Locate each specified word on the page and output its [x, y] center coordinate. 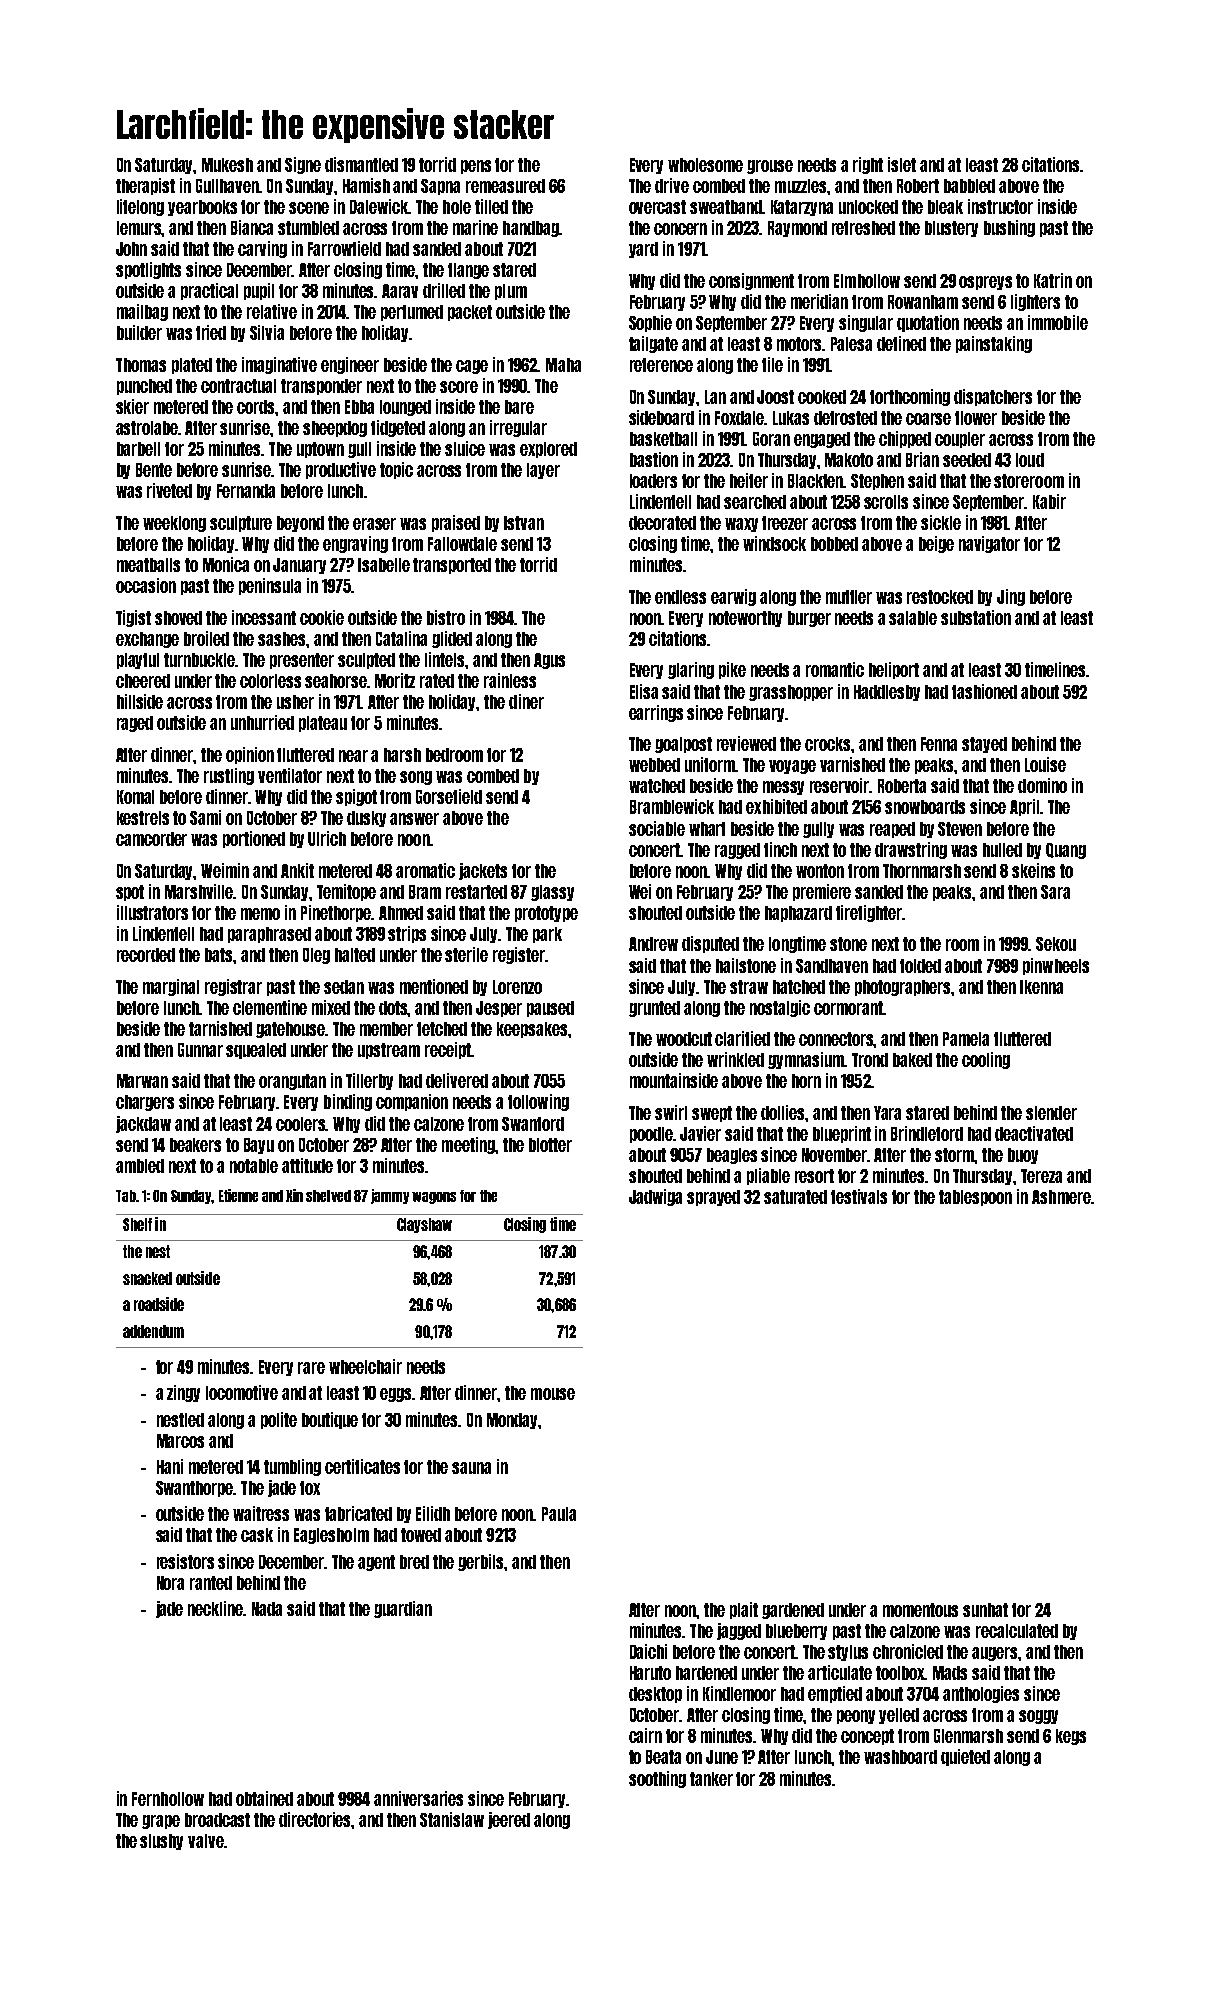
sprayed [713, 1198]
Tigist [133, 618]
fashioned [984, 691]
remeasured [505, 186]
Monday [512, 1421]
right [868, 165]
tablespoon [975, 1198]
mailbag [142, 312]
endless [680, 597]
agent [376, 1563]
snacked [147, 1278]
